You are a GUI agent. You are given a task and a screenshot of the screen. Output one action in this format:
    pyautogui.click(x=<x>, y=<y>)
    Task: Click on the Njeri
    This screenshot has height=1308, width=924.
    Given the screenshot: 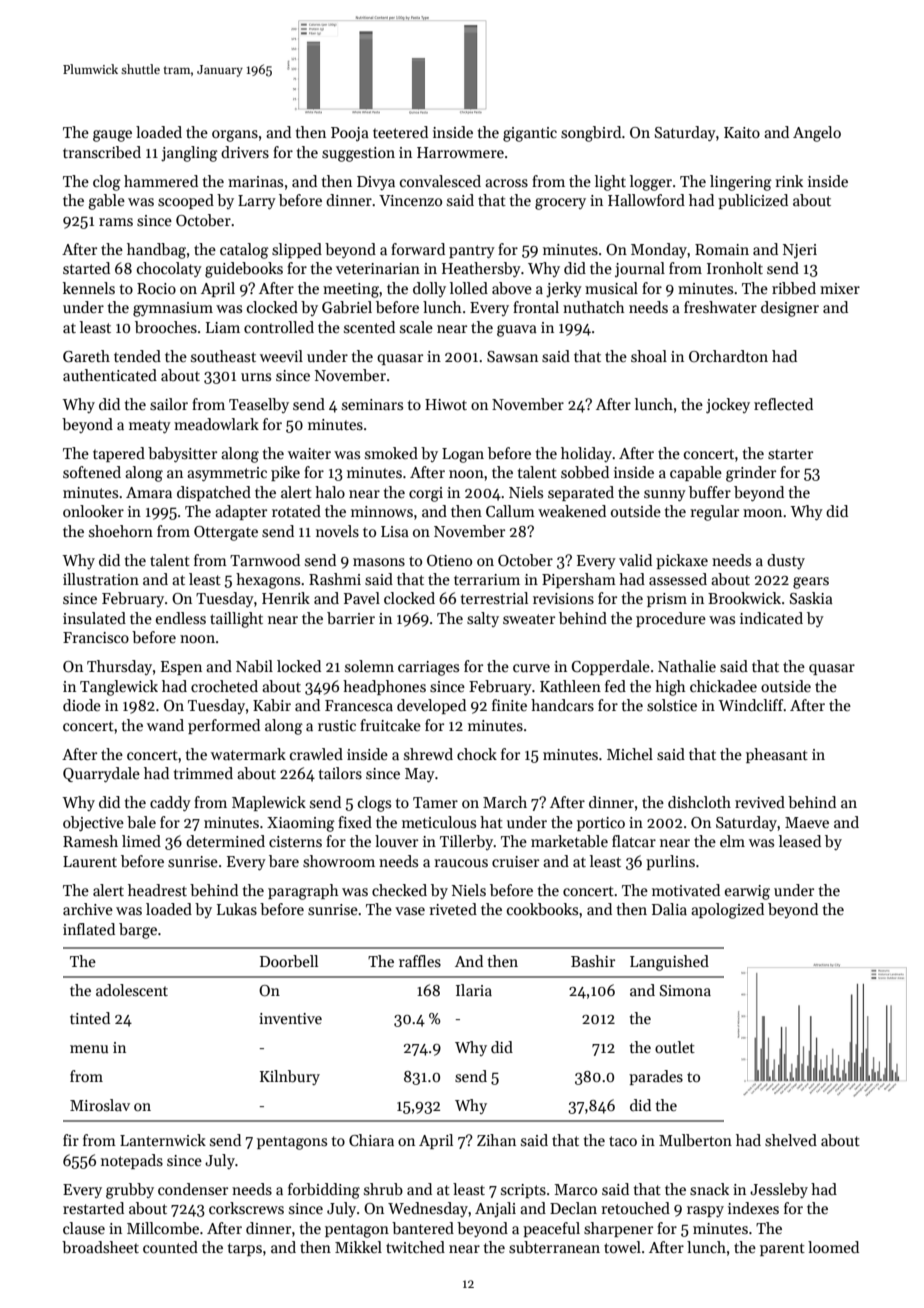 What is the action you would take?
    pyautogui.click(x=800, y=251)
